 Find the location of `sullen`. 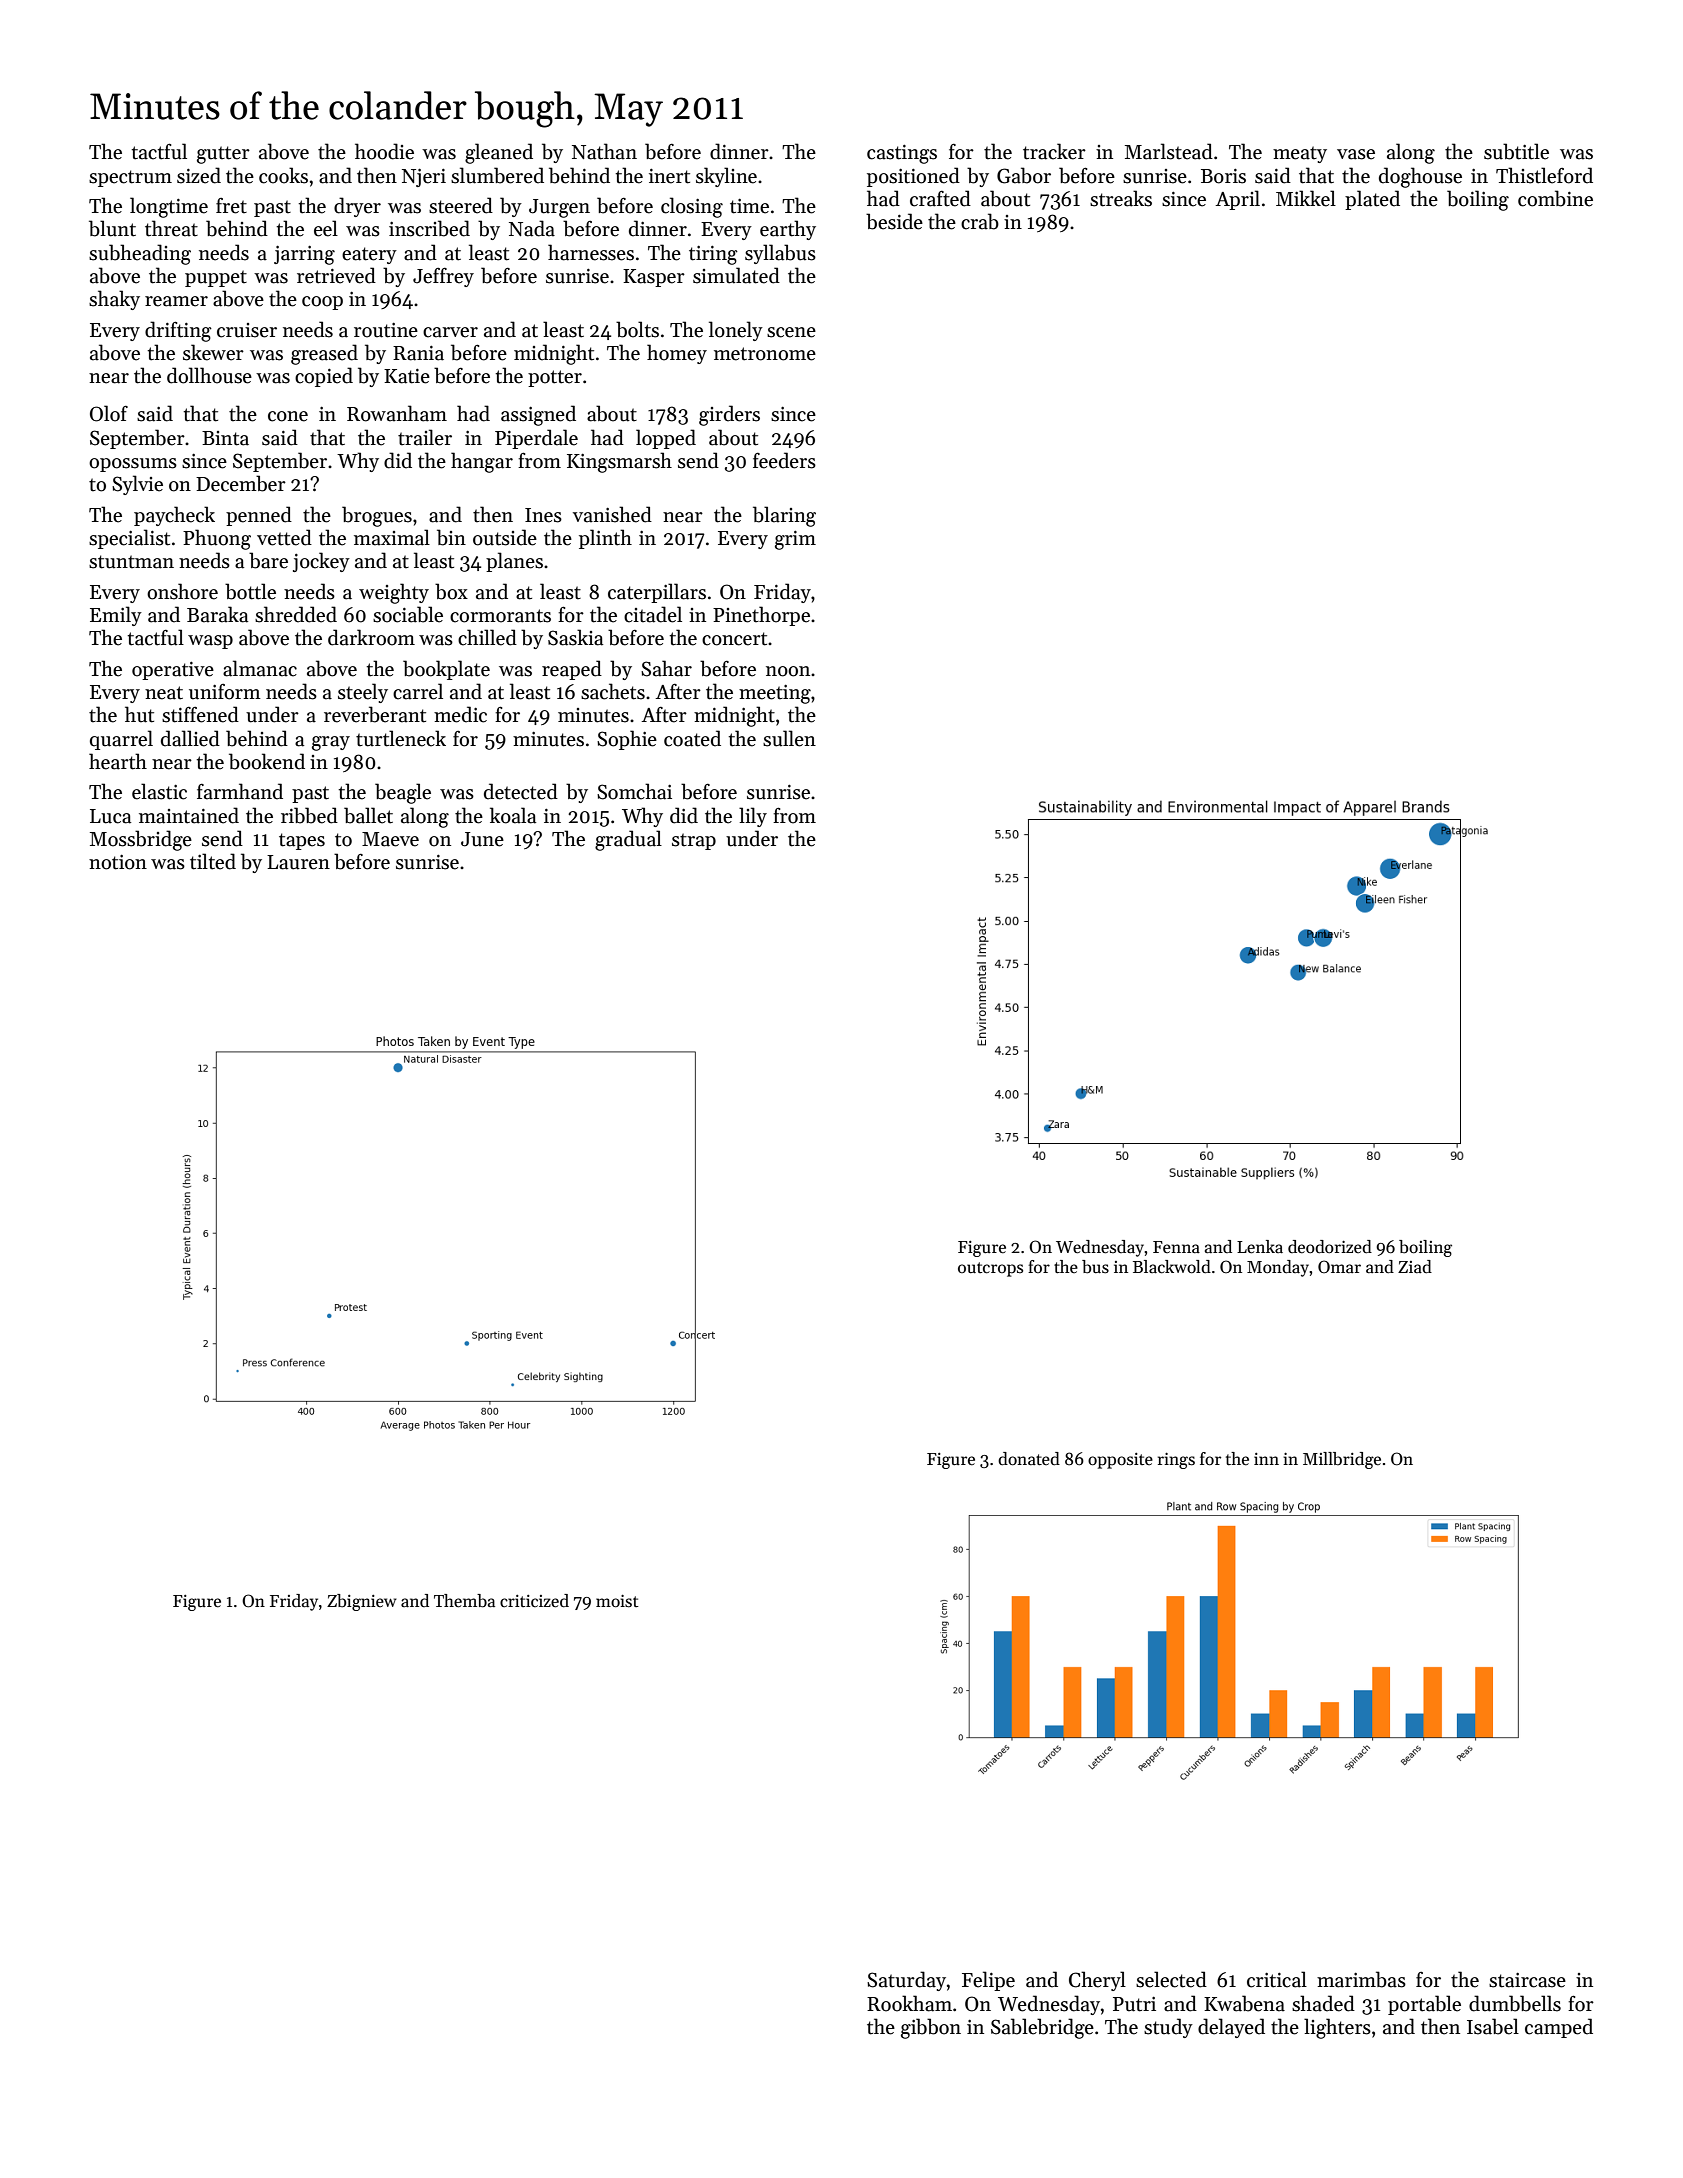

sullen is located at coordinates (789, 738).
